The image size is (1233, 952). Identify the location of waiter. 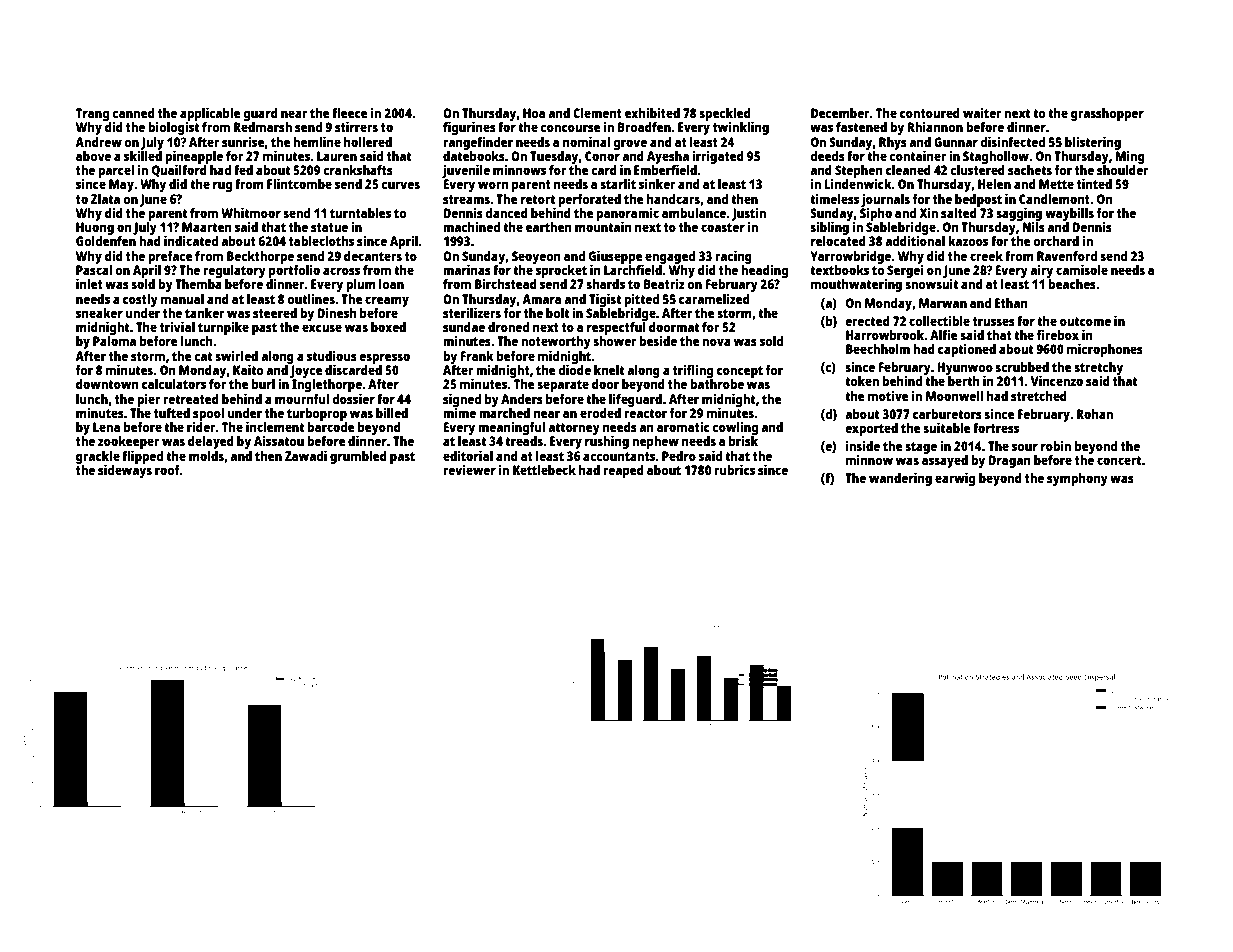
(982, 112).
